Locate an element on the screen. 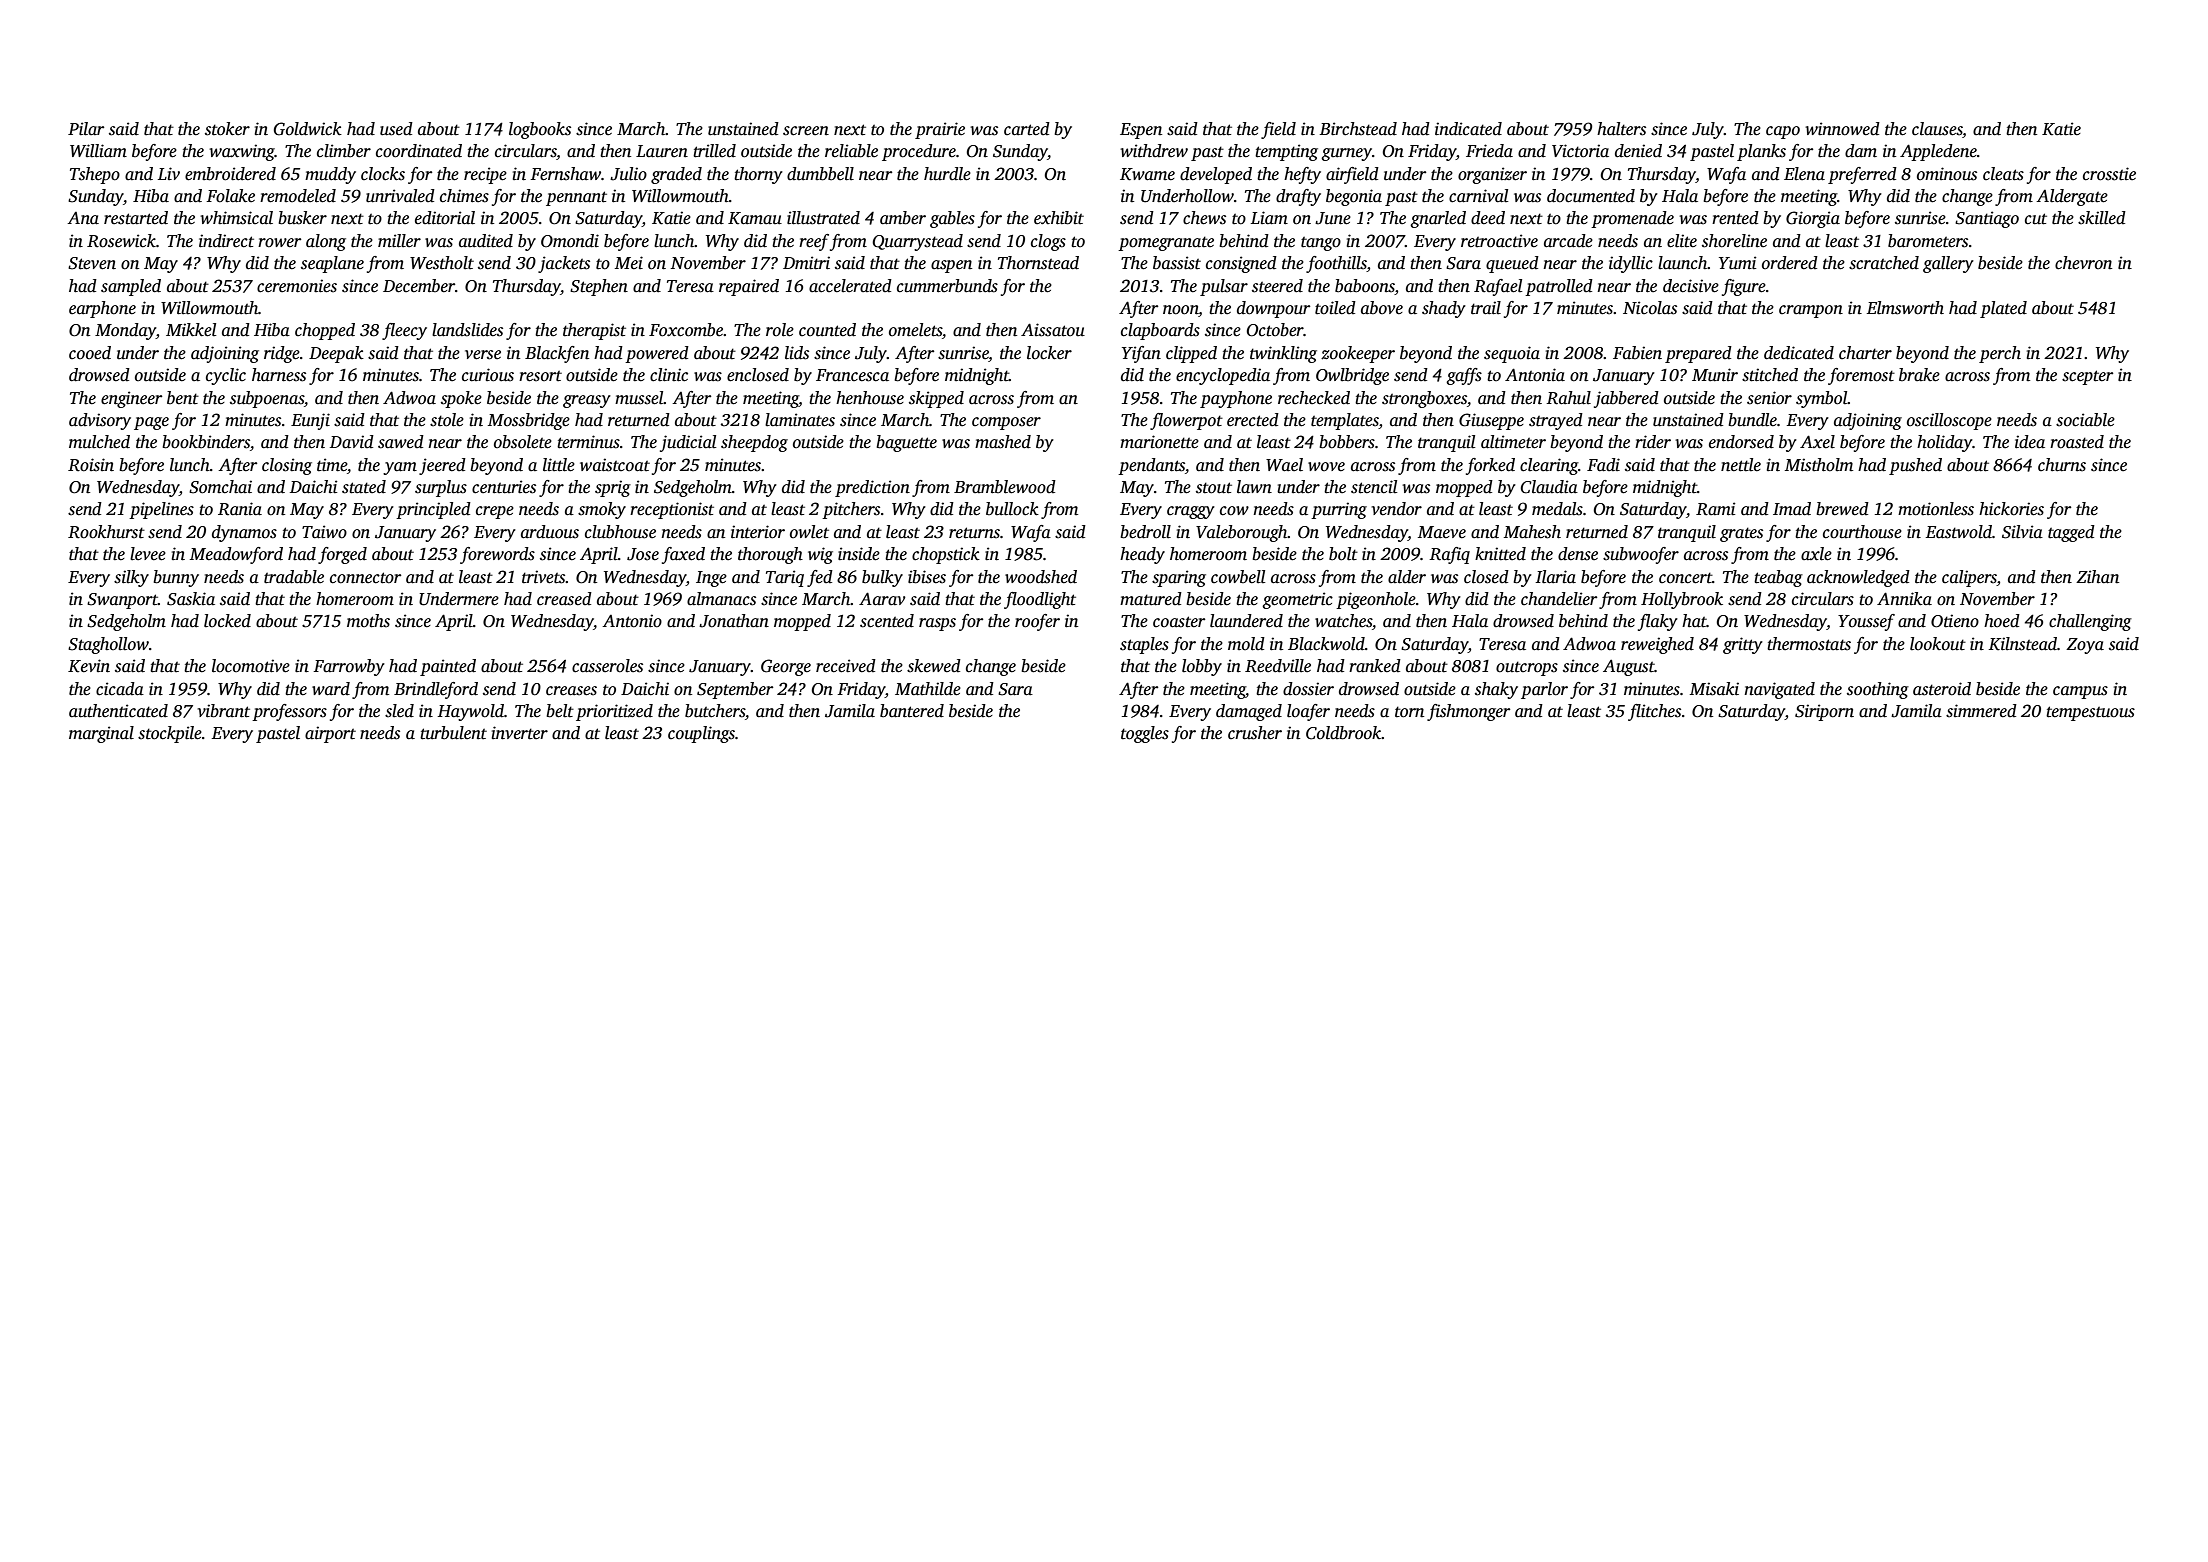  engineer is located at coordinates (132, 399).
